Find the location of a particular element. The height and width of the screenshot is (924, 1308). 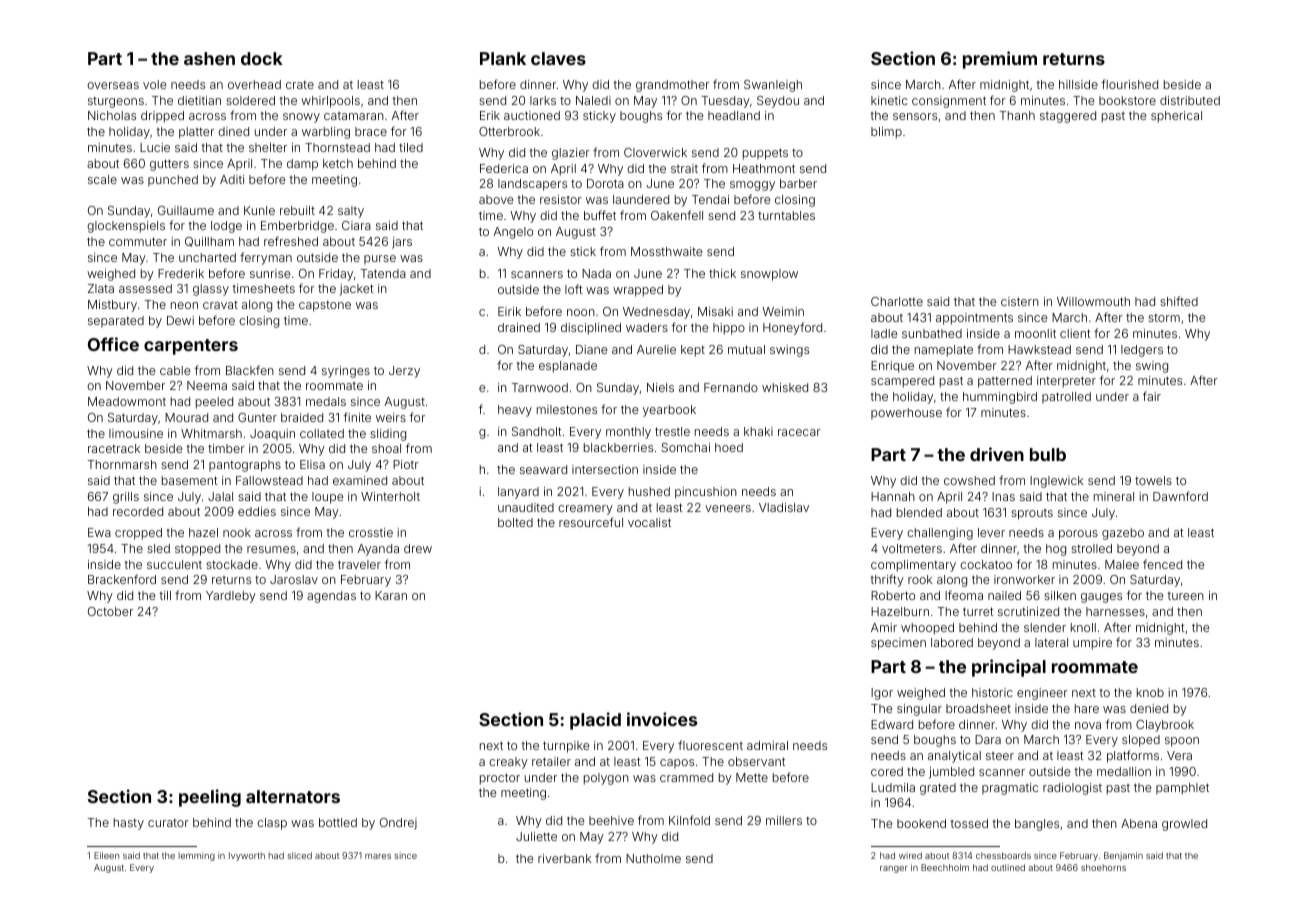

yearbook is located at coordinates (669, 411).
